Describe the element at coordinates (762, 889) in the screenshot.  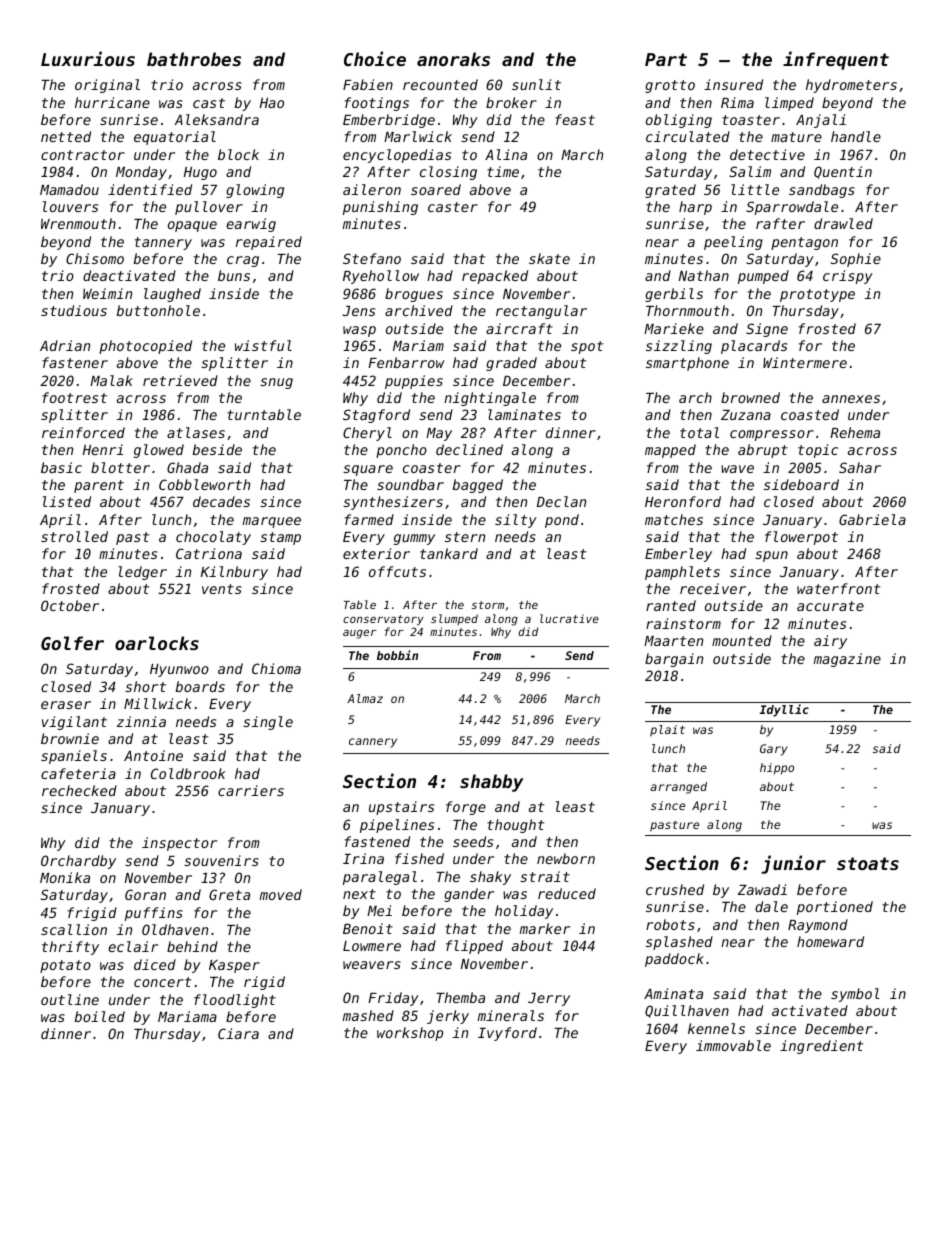
I see `Zawadi` at that location.
